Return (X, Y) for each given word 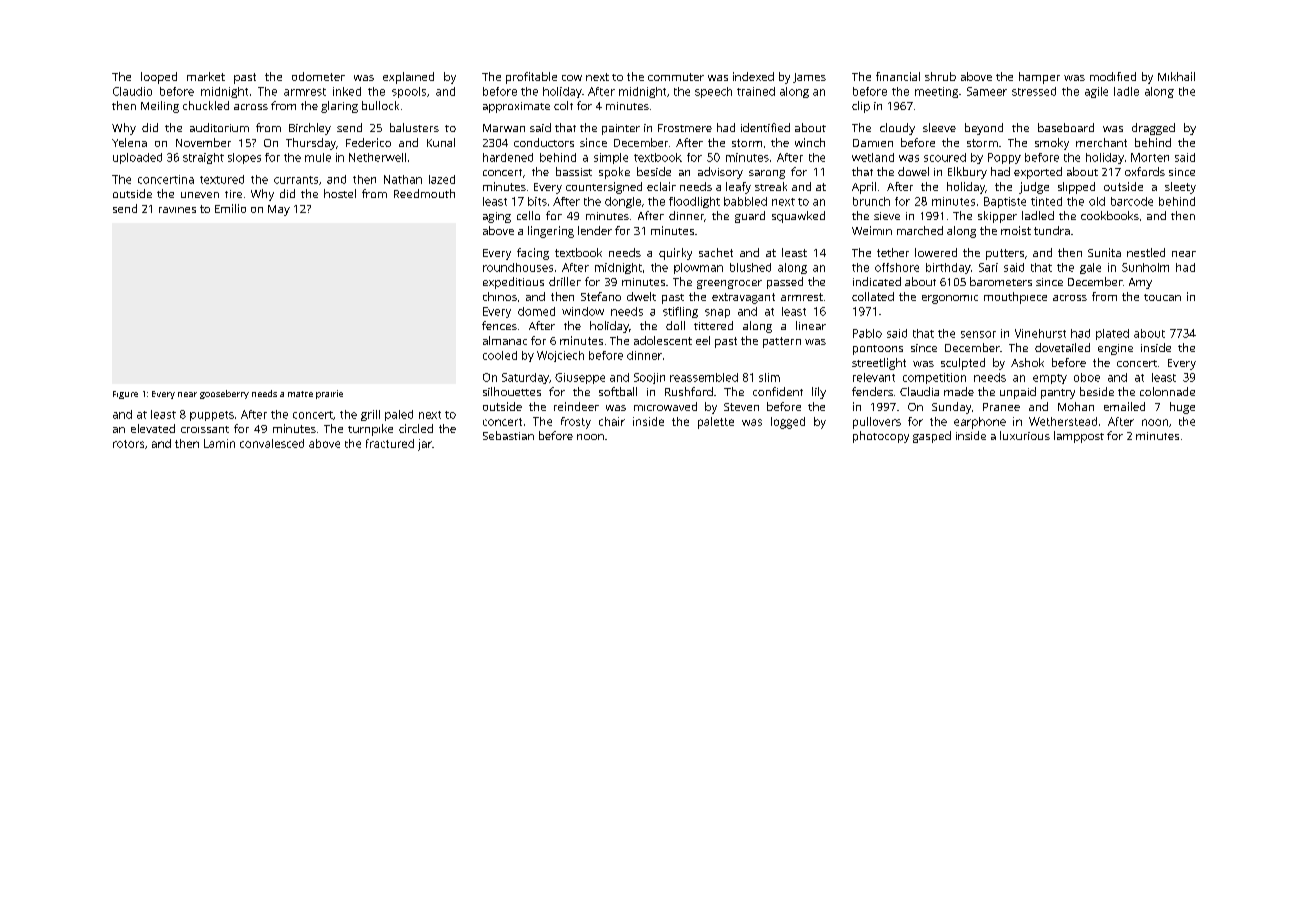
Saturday (525, 378)
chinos (500, 296)
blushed (750, 267)
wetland (873, 157)
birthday (948, 268)
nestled (1146, 252)
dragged (1153, 129)
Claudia (919, 391)
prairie (329, 394)
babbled (745, 201)
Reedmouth (424, 193)
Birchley (310, 129)
